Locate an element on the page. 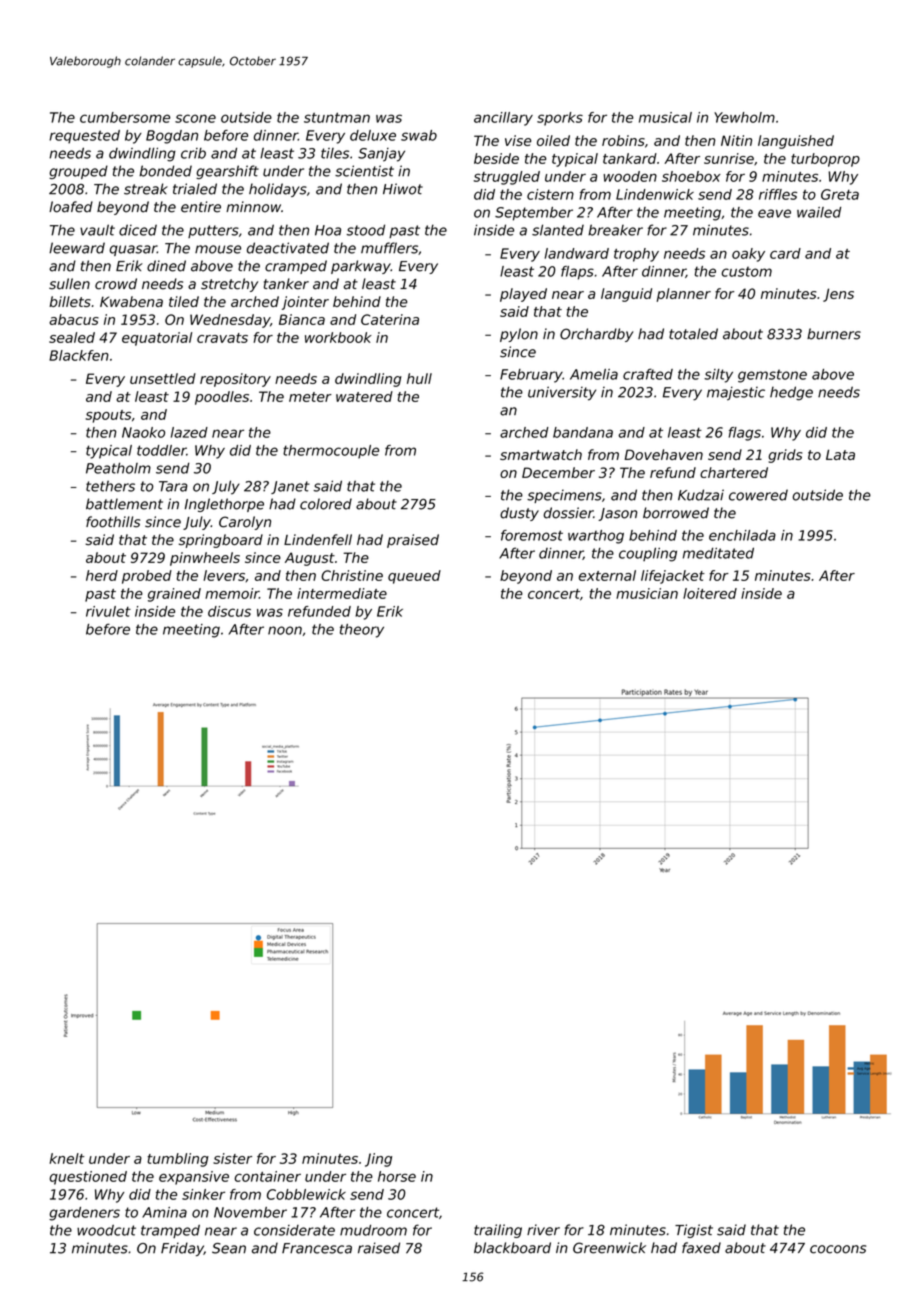  Yewholm is located at coordinates (744, 117).
